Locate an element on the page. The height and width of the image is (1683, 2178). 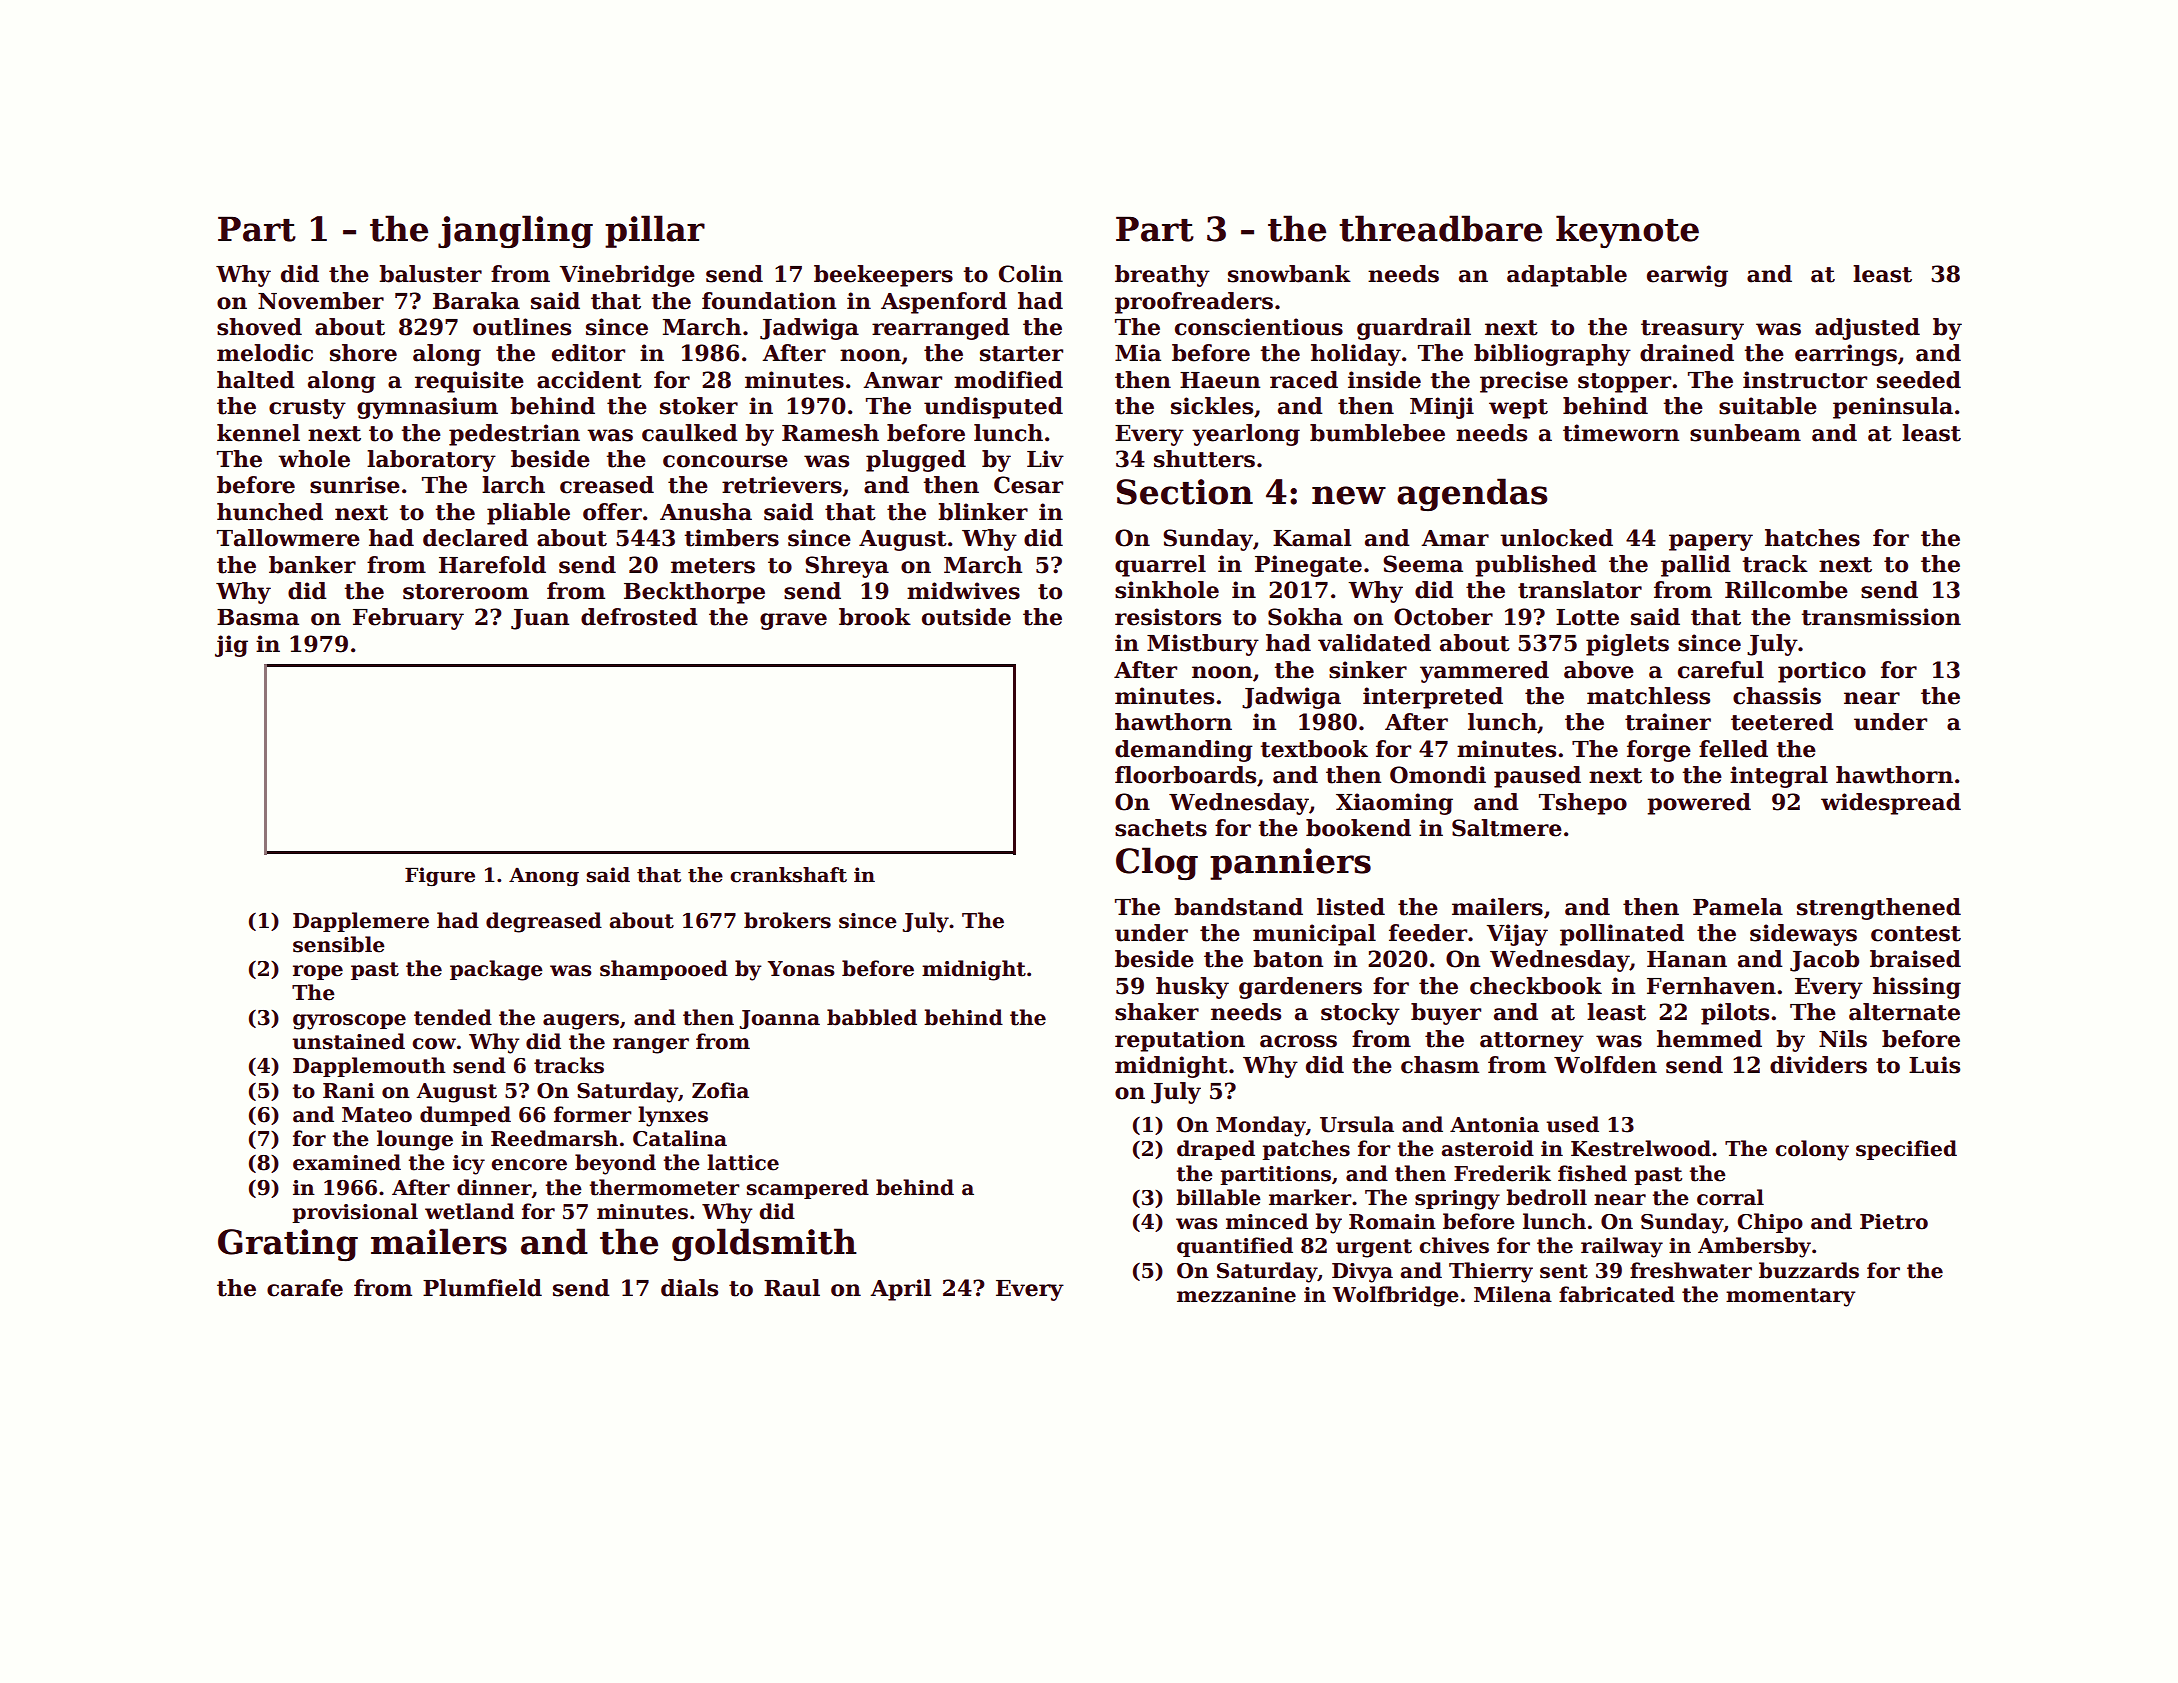
halted is located at coordinates (256, 380).
